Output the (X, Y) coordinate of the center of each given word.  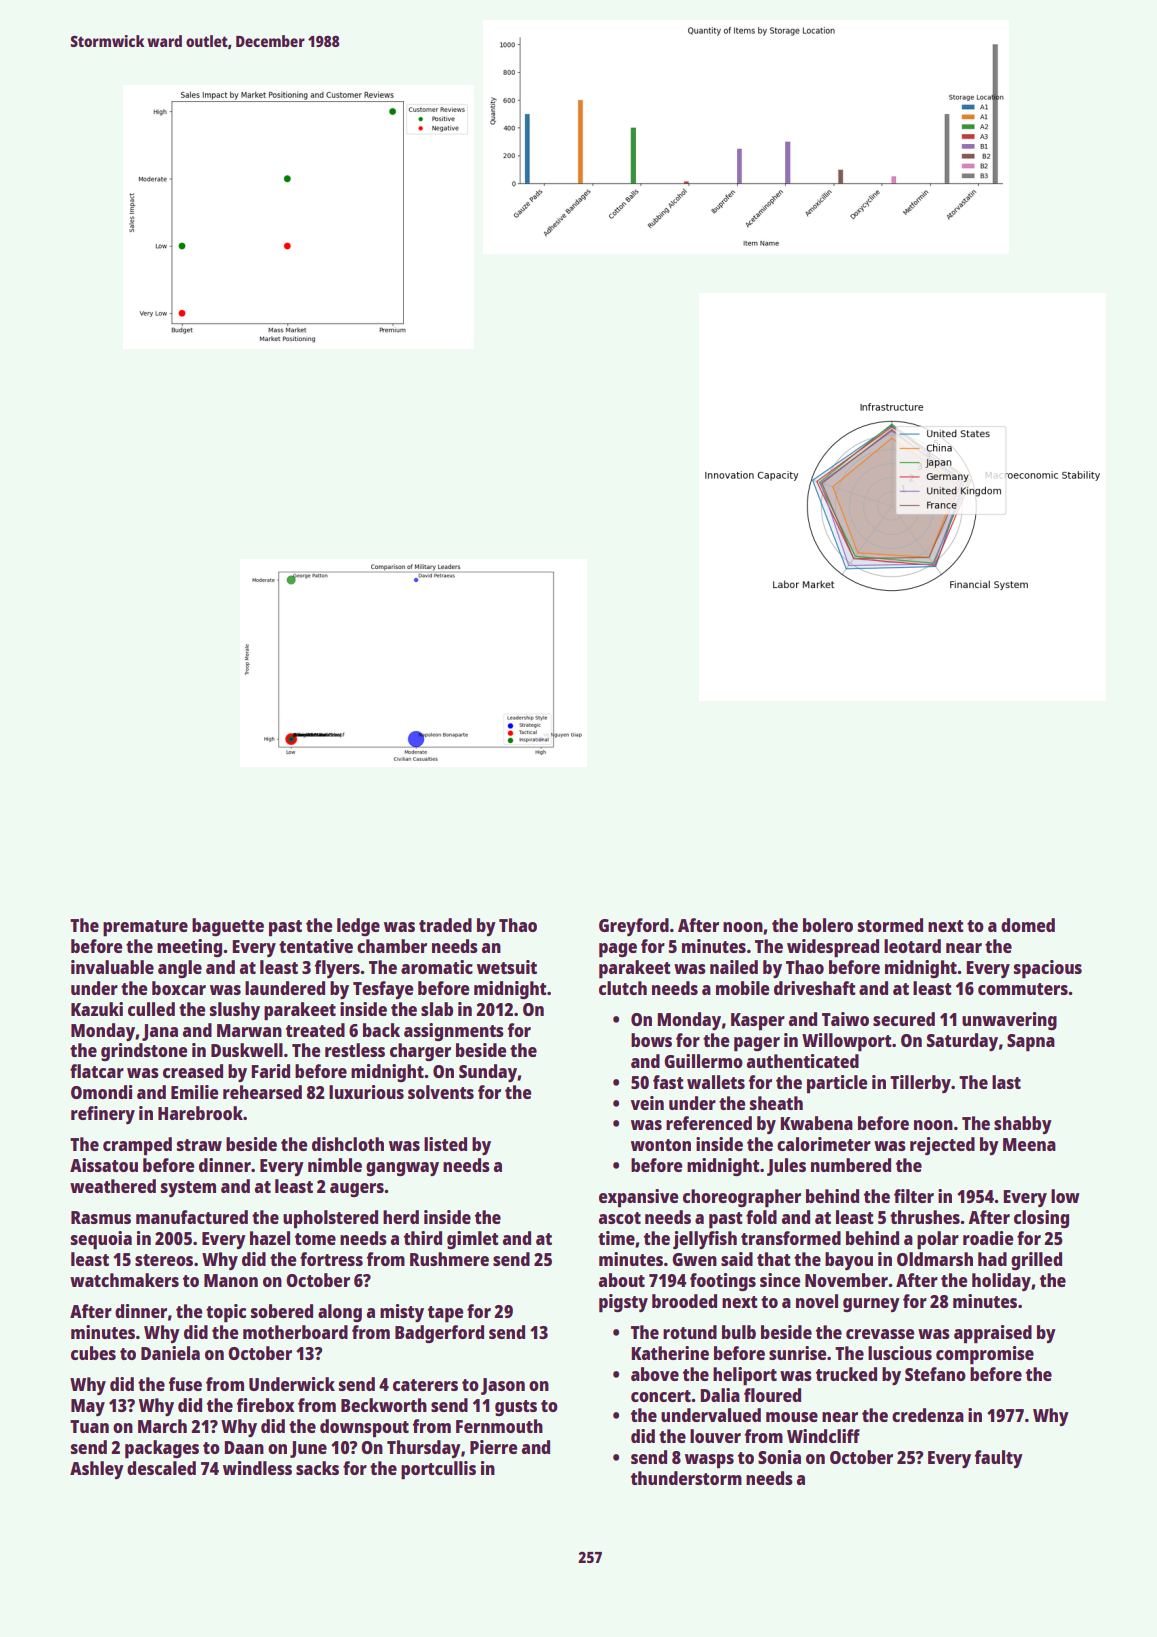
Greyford (634, 927)
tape (445, 1314)
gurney (871, 1305)
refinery (103, 1115)
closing (1041, 1219)
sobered (282, 1311)
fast (668, 1082)
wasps (709, 1461)
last (1006, 1082)
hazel (270, 1238)
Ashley (97, 1470)
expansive (638, 1198)
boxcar (179, 988)
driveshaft (815, 988)
